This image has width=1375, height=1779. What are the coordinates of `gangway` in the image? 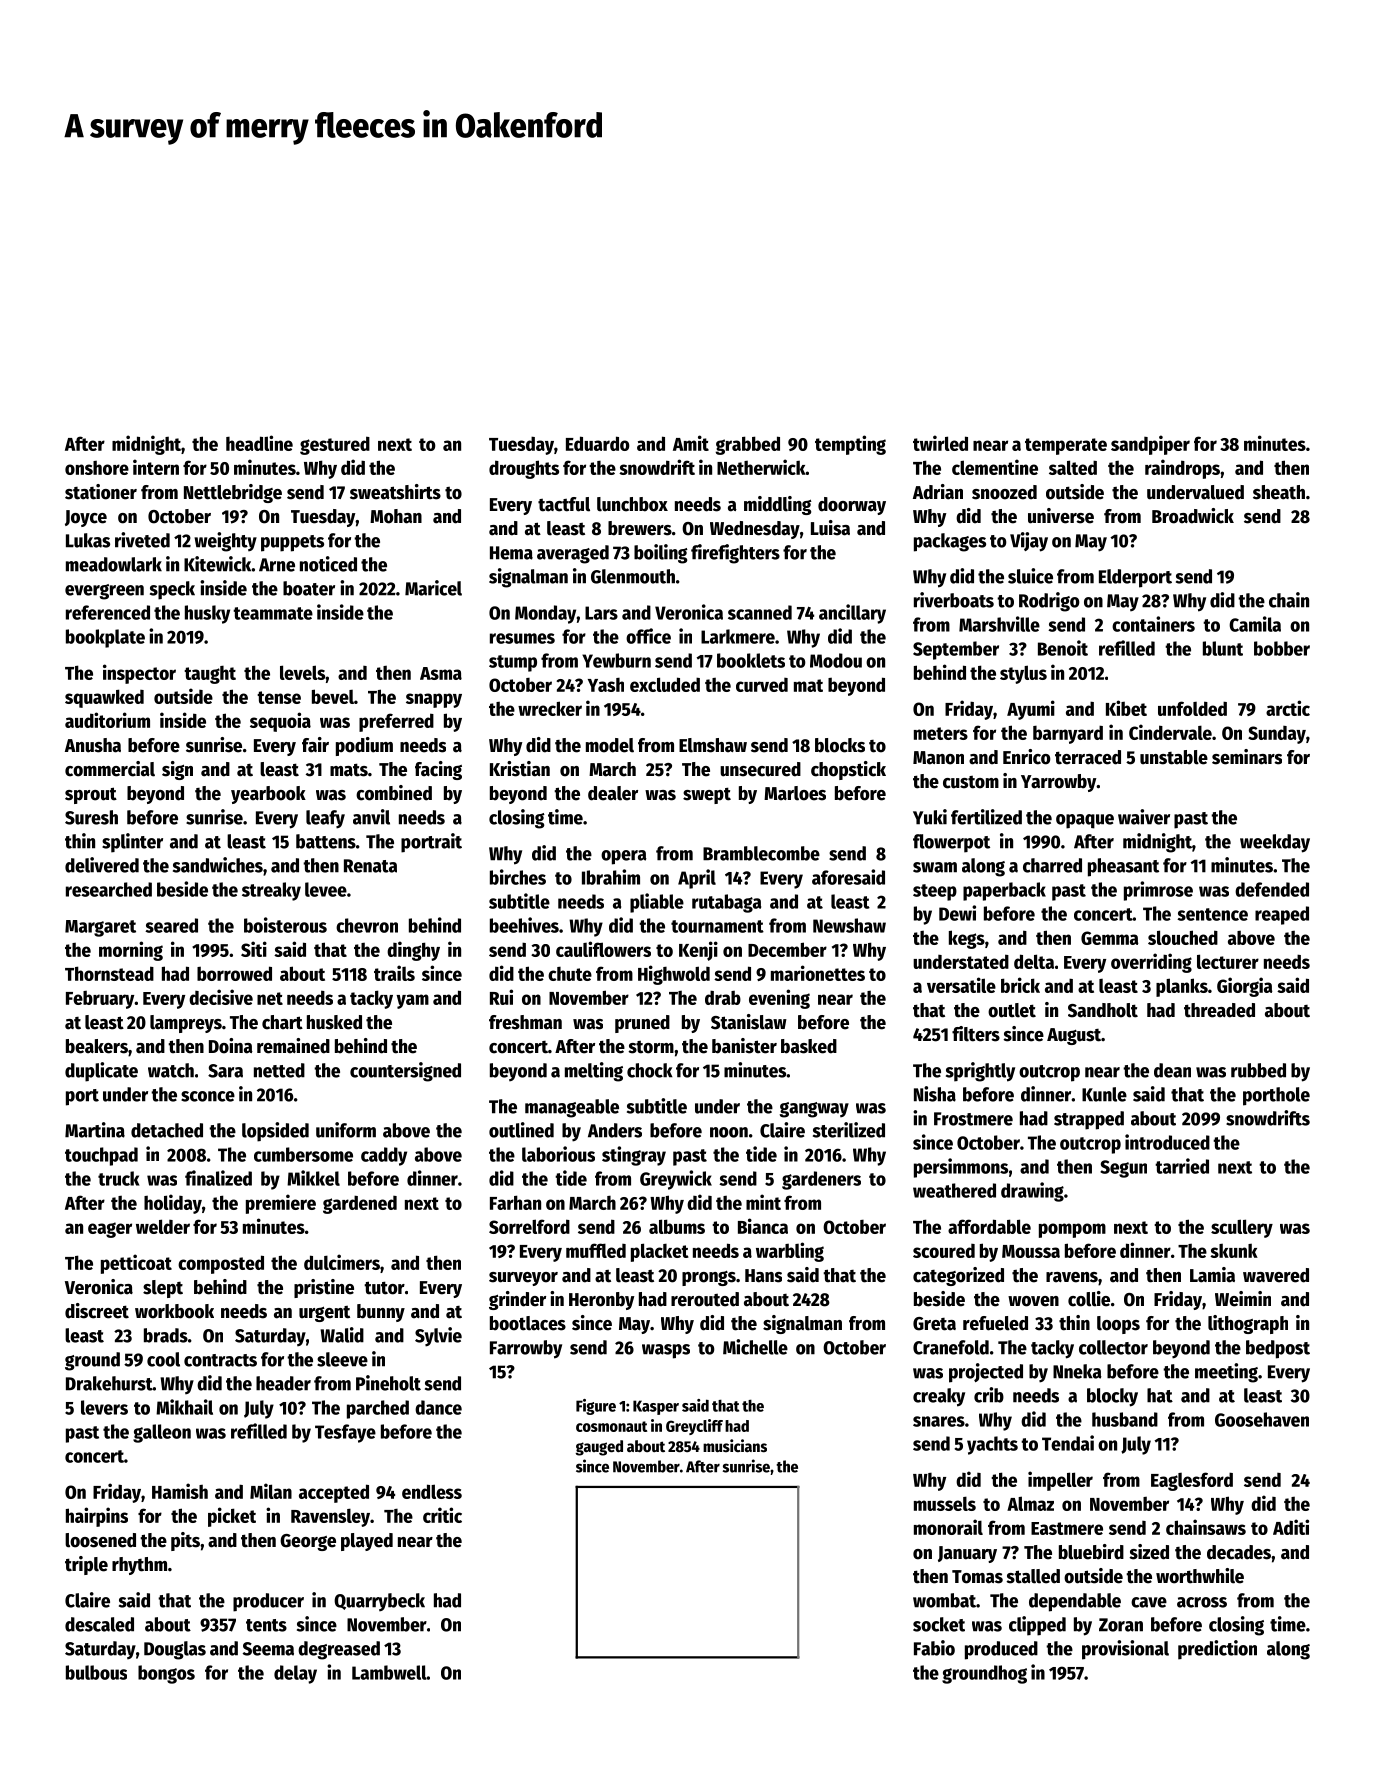 It's located at (814, 1110).
